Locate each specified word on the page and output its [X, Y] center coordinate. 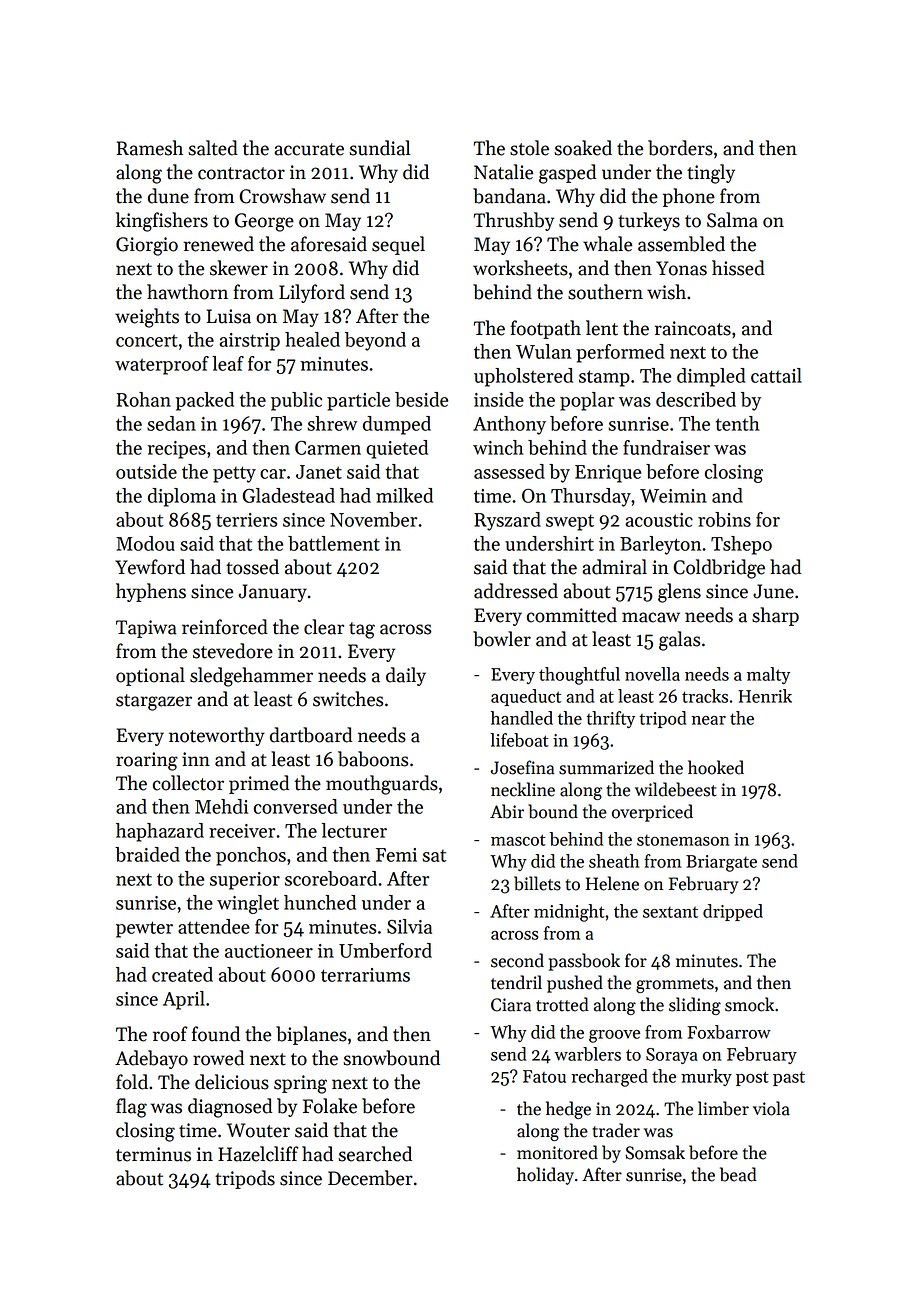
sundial [379, 148]
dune [168, 196]
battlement [334, 543]
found [216, 1034]
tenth [738, 423]
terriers [246, 520]
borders [680, 148]
